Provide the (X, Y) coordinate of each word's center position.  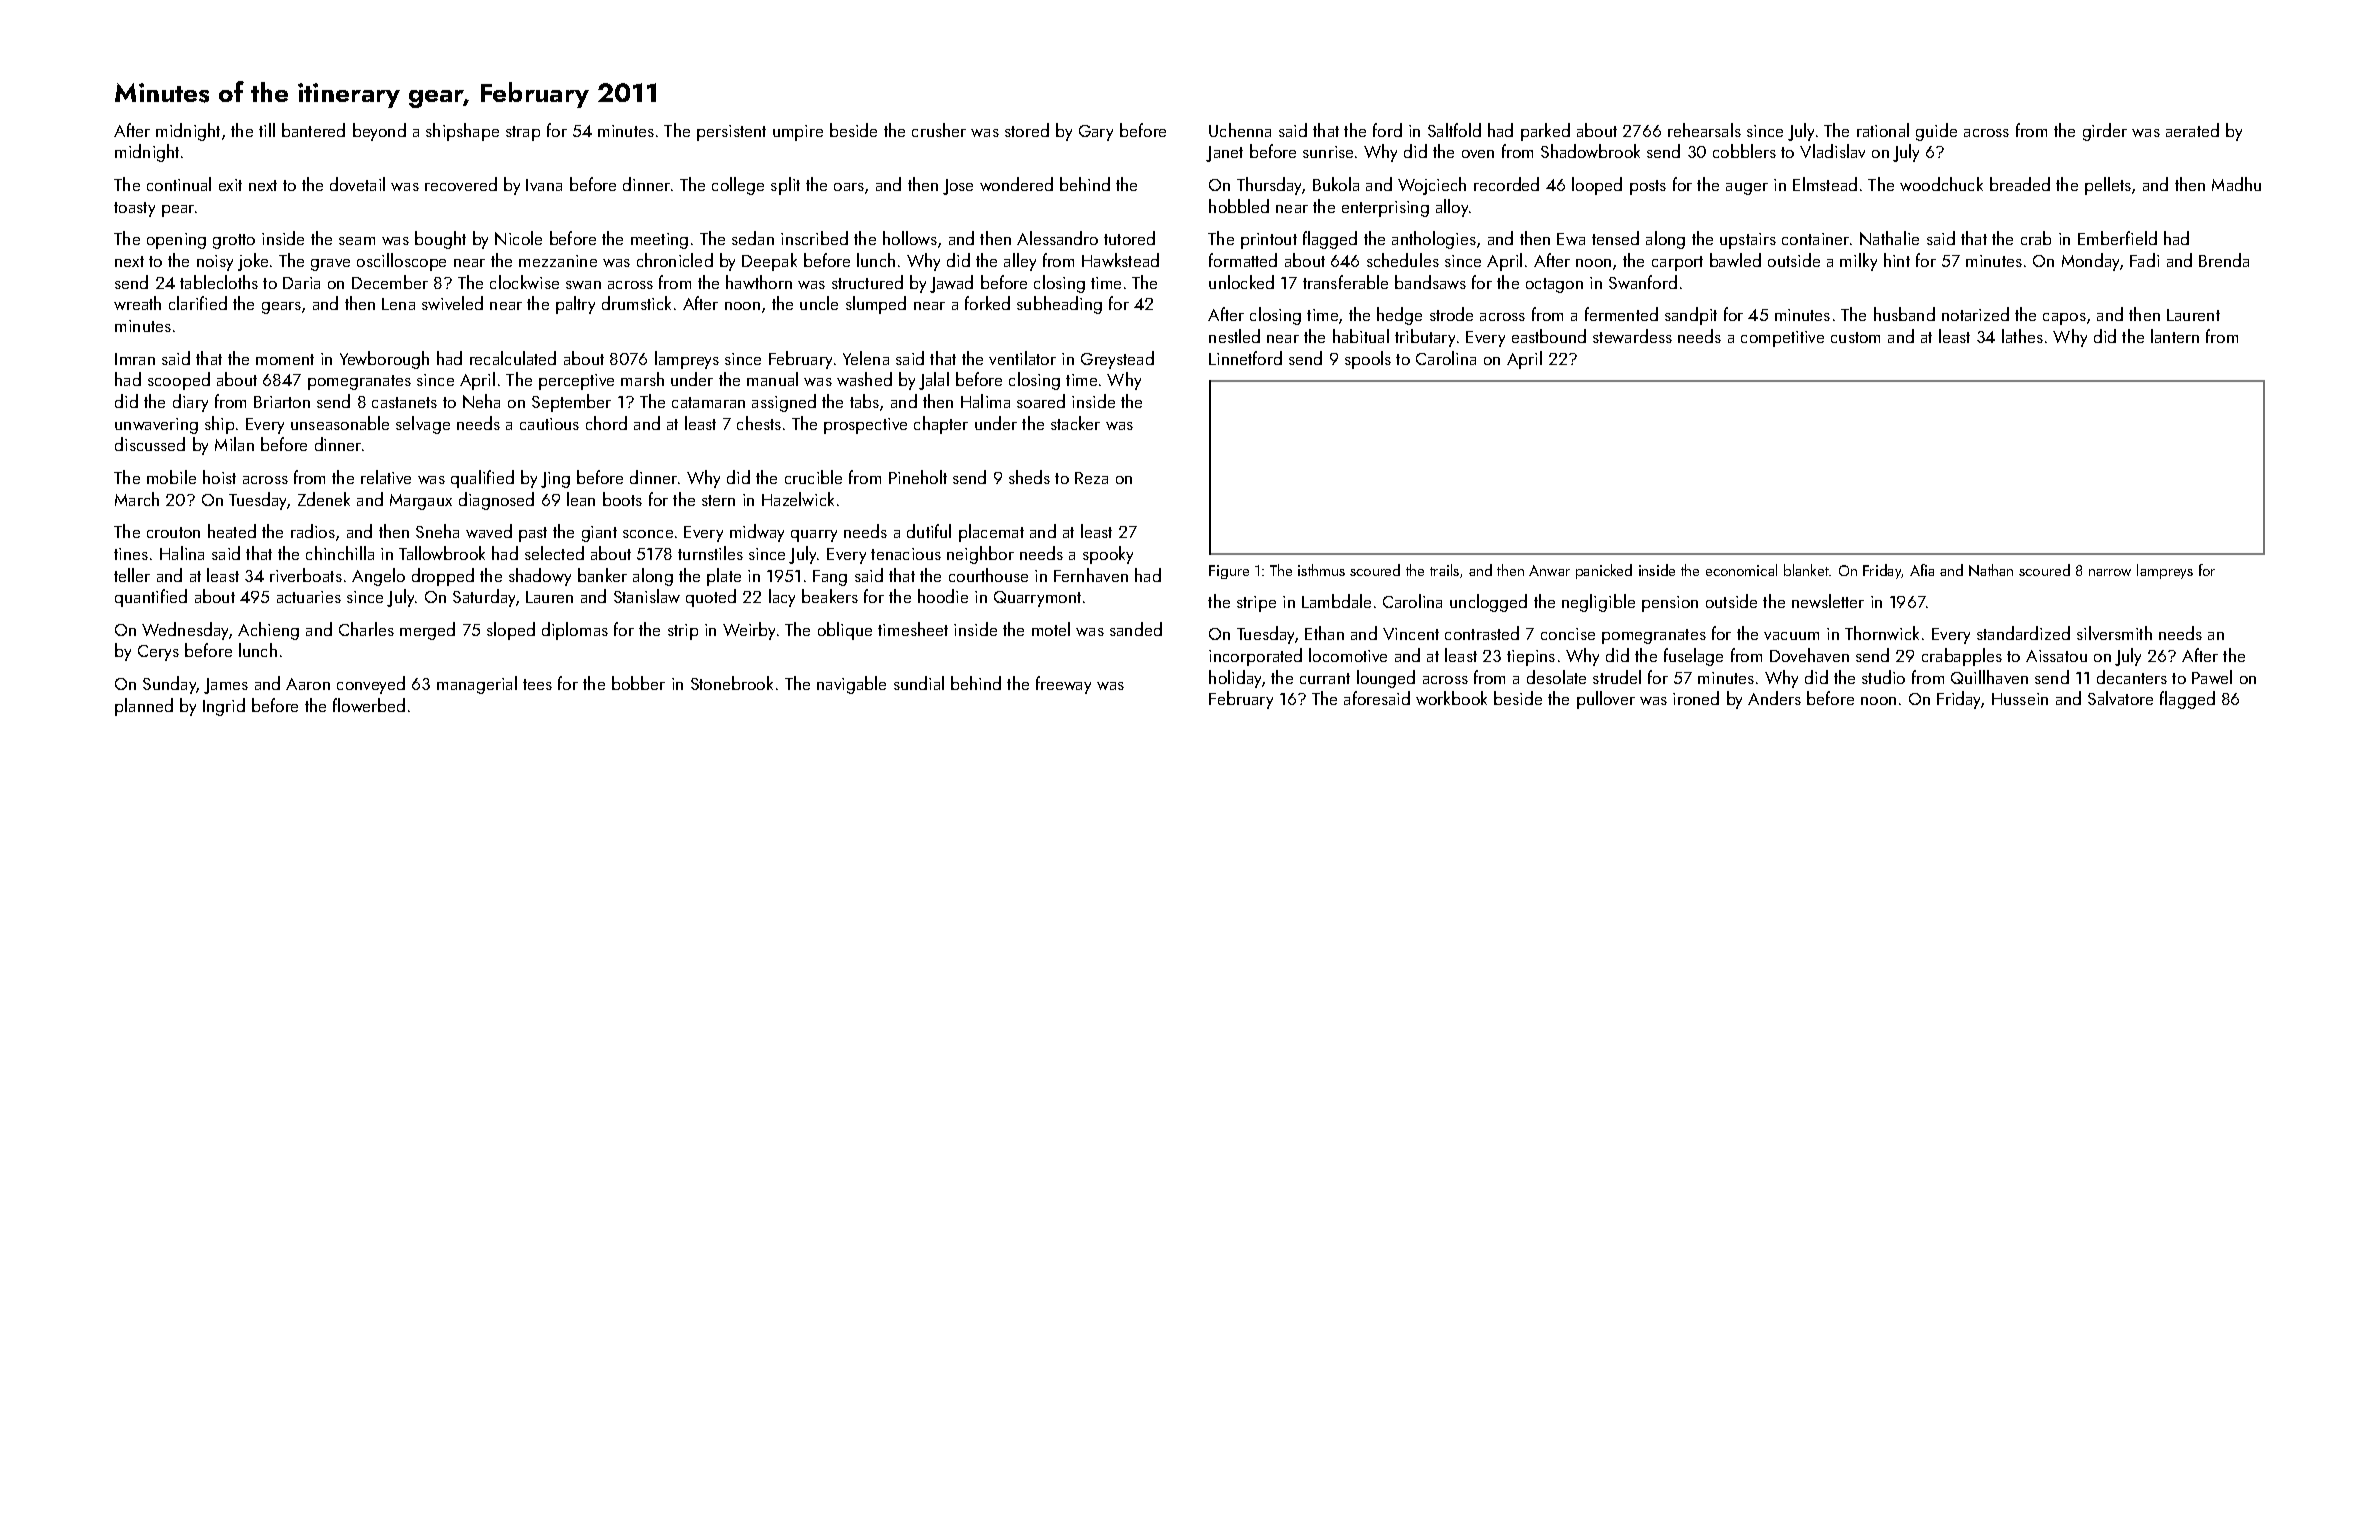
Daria (301, 283)
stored (1027, 130)
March (137, 499)
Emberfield (2117, 238)
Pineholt (918, 477)
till (267, 130)
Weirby (749, 631)
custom (1855, 337)
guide (1936, 132)
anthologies (1434, 240)
